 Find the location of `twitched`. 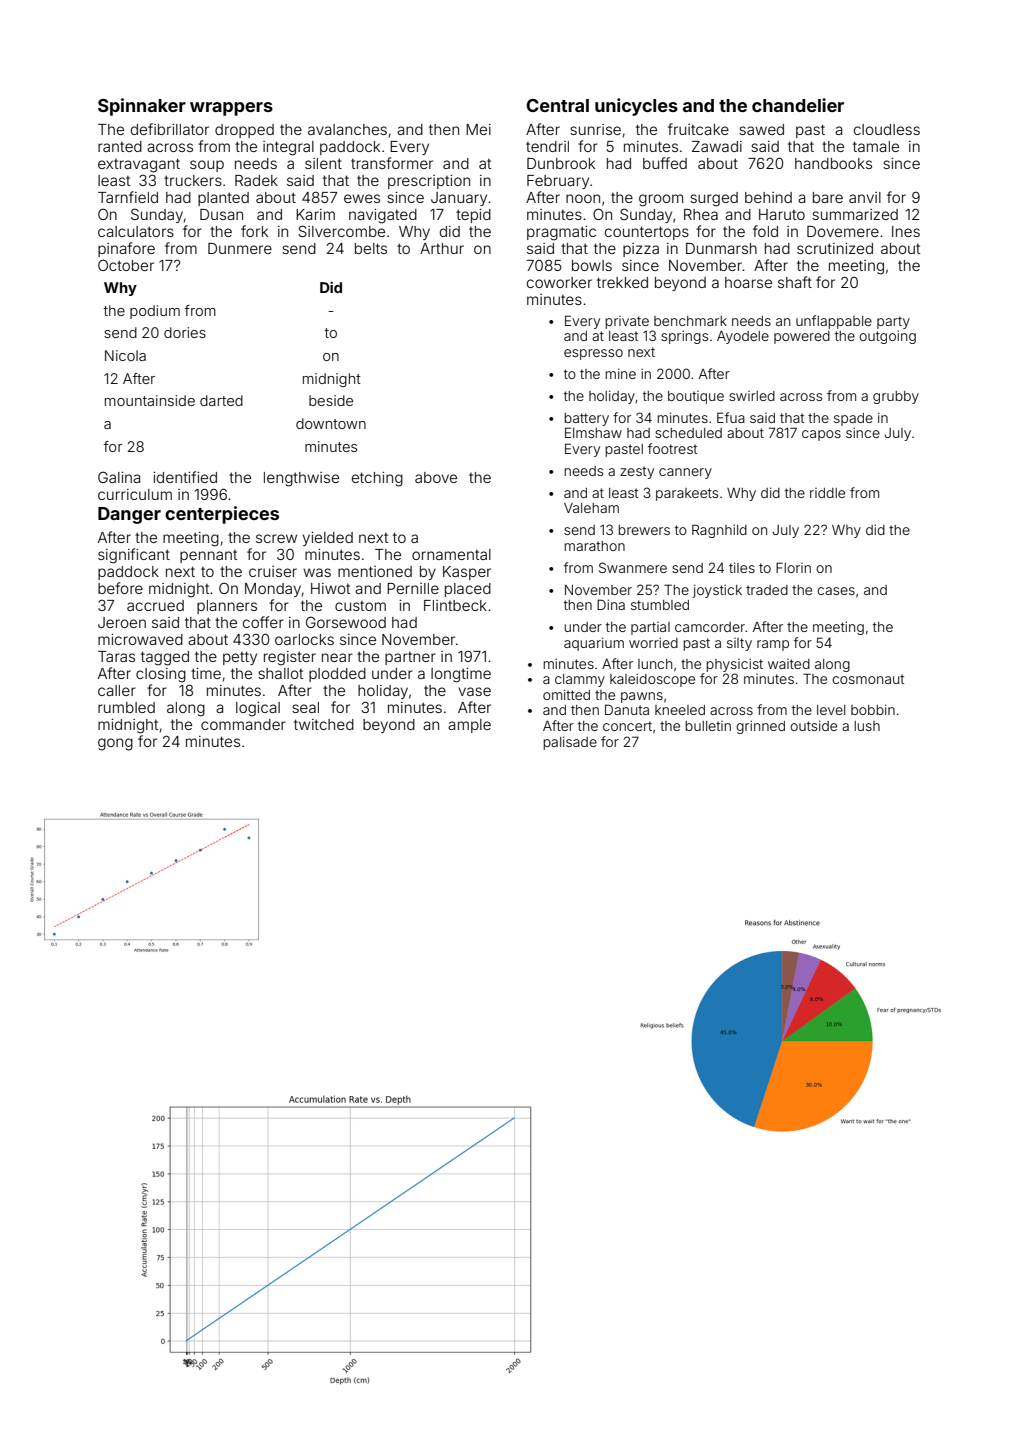

twitched is located at coordinates (324, 724).
